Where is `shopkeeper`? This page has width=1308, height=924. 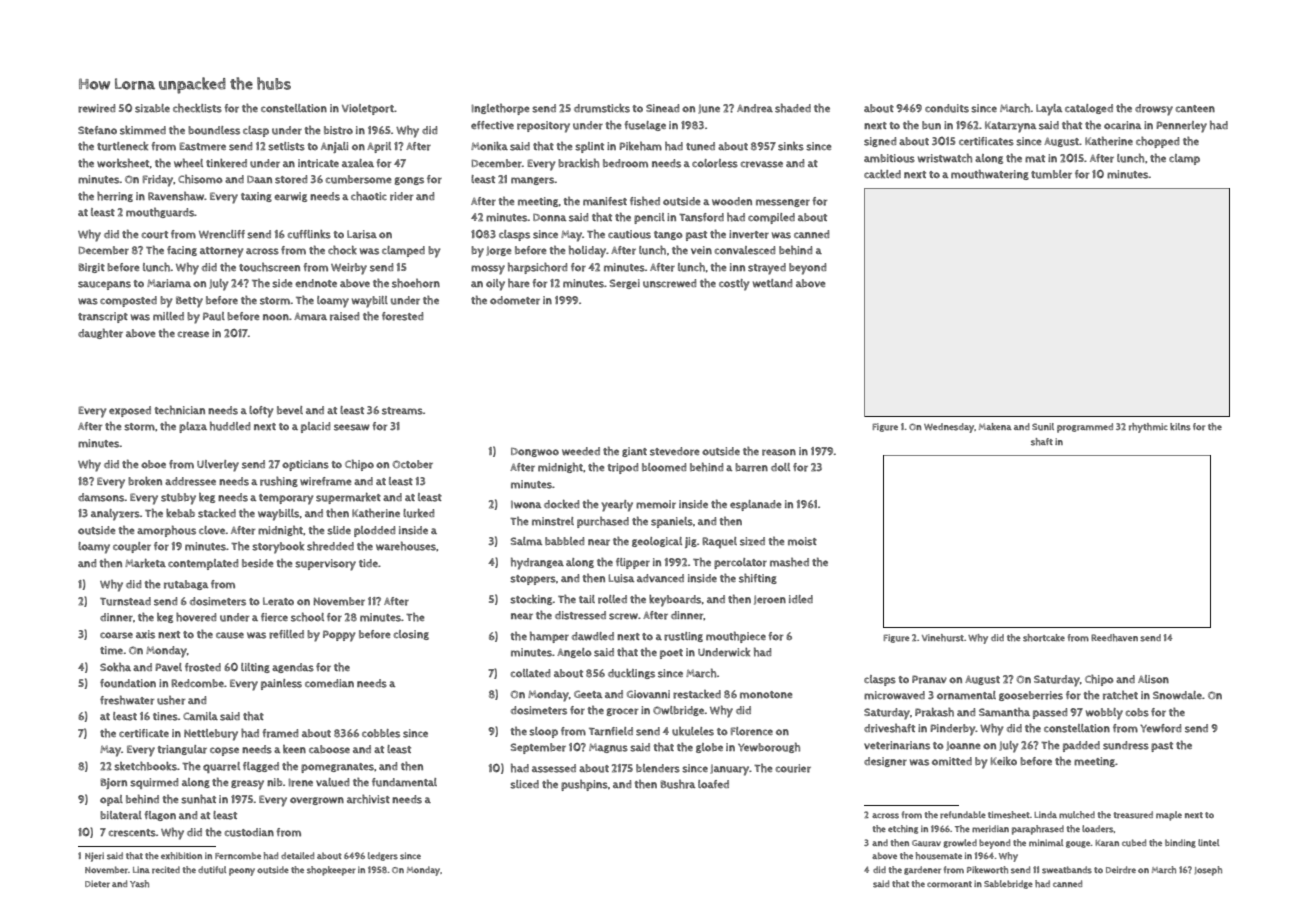 shopkeeper is located at coordinates (331, 871).
